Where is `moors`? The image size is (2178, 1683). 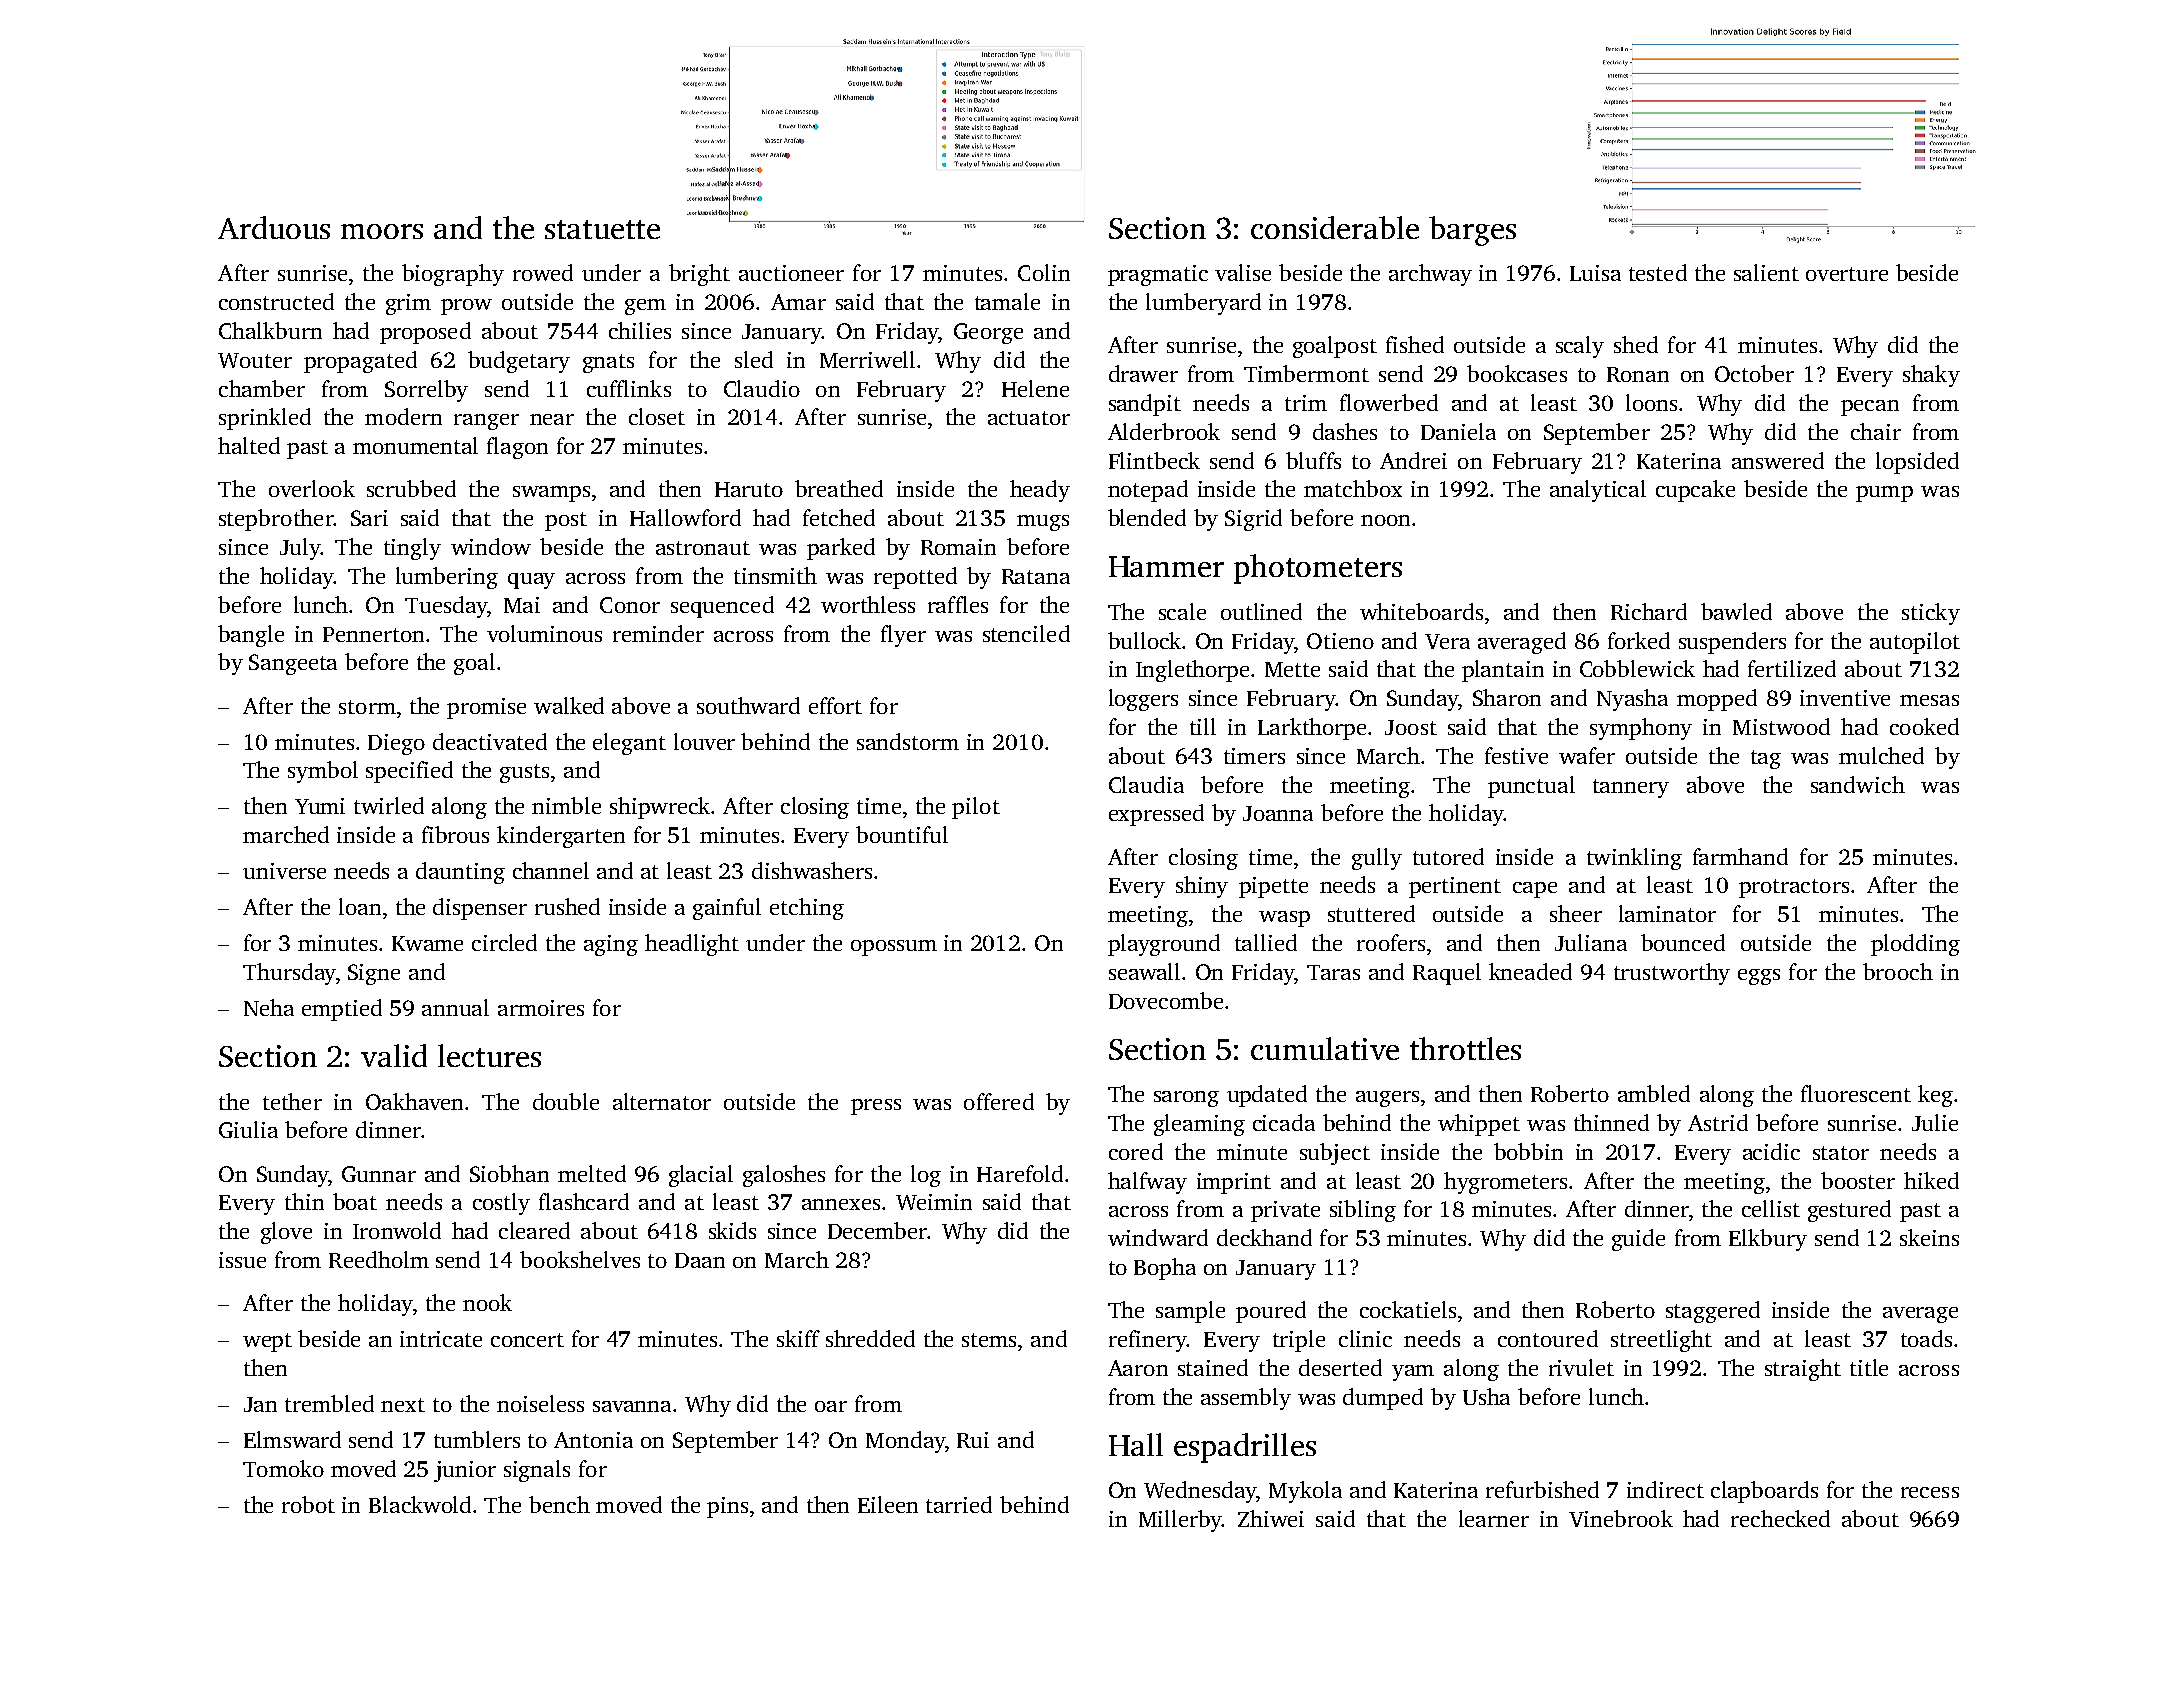
moors is located at coordinates (382, 231).
